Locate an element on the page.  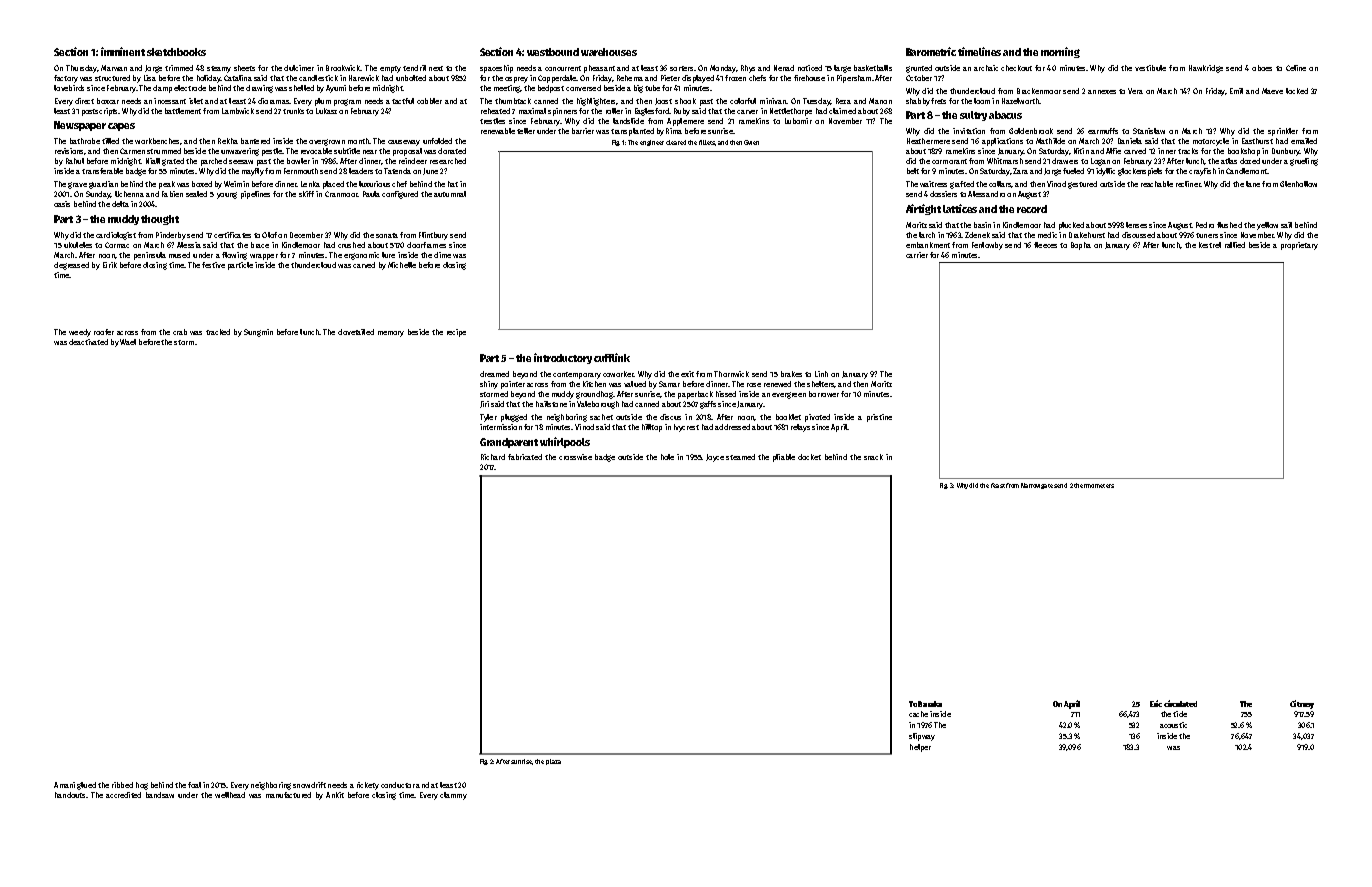
Baraka is located at coordinates (930, 704).
